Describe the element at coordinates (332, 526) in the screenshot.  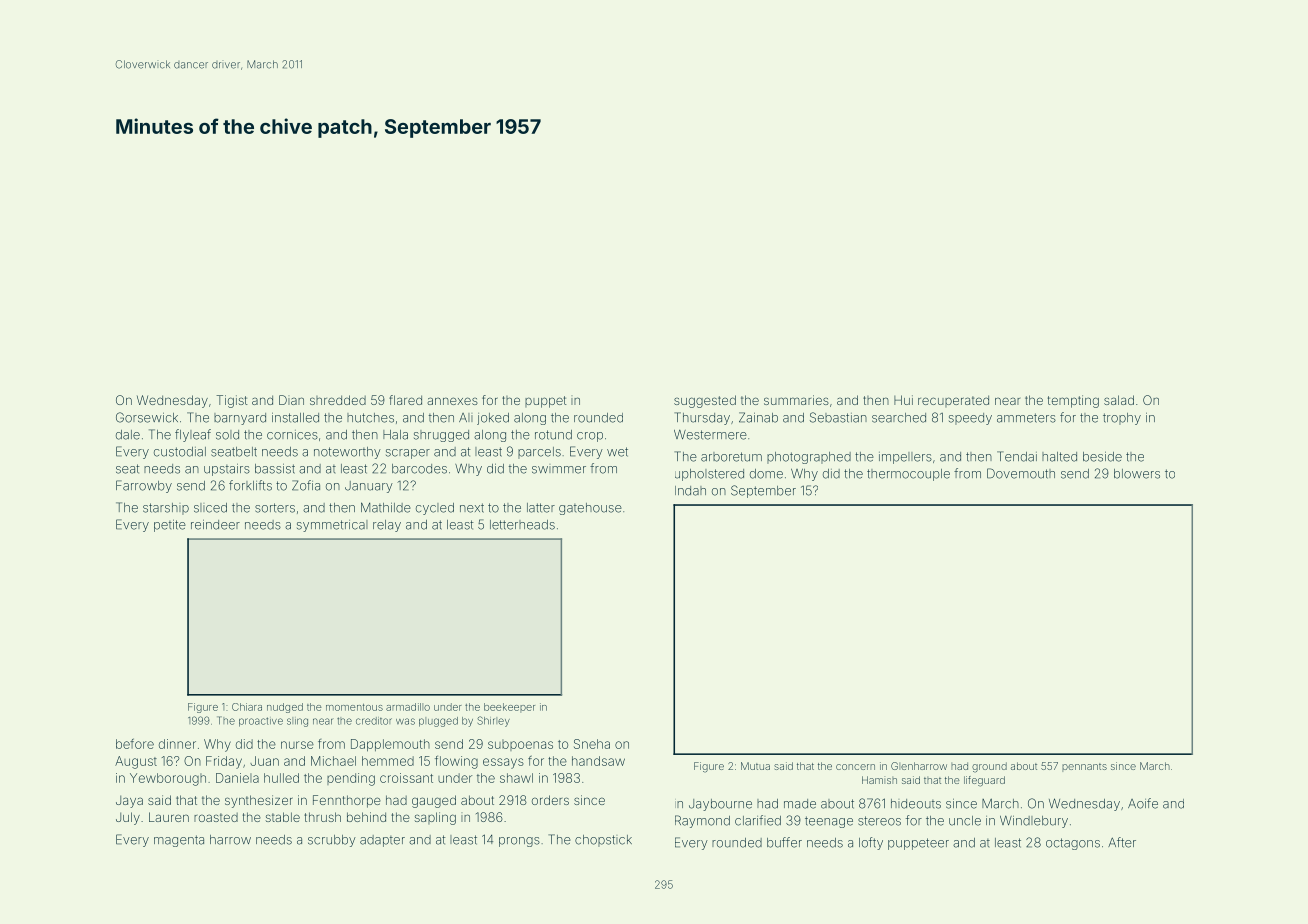
I see `symmetrical` at that location.
